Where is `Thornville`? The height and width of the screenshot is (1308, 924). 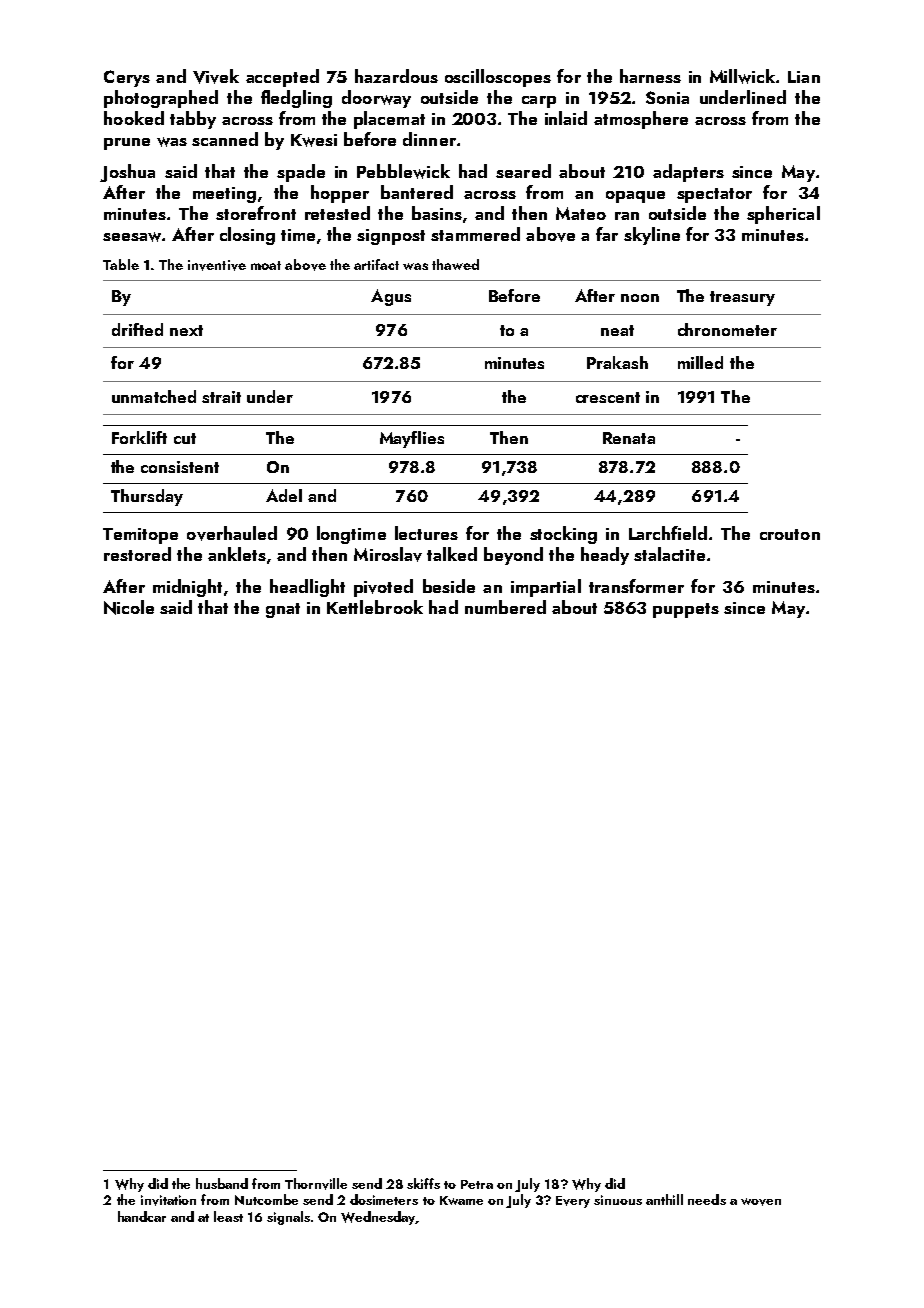
Thornville is located at coordinates (316, 1184).
